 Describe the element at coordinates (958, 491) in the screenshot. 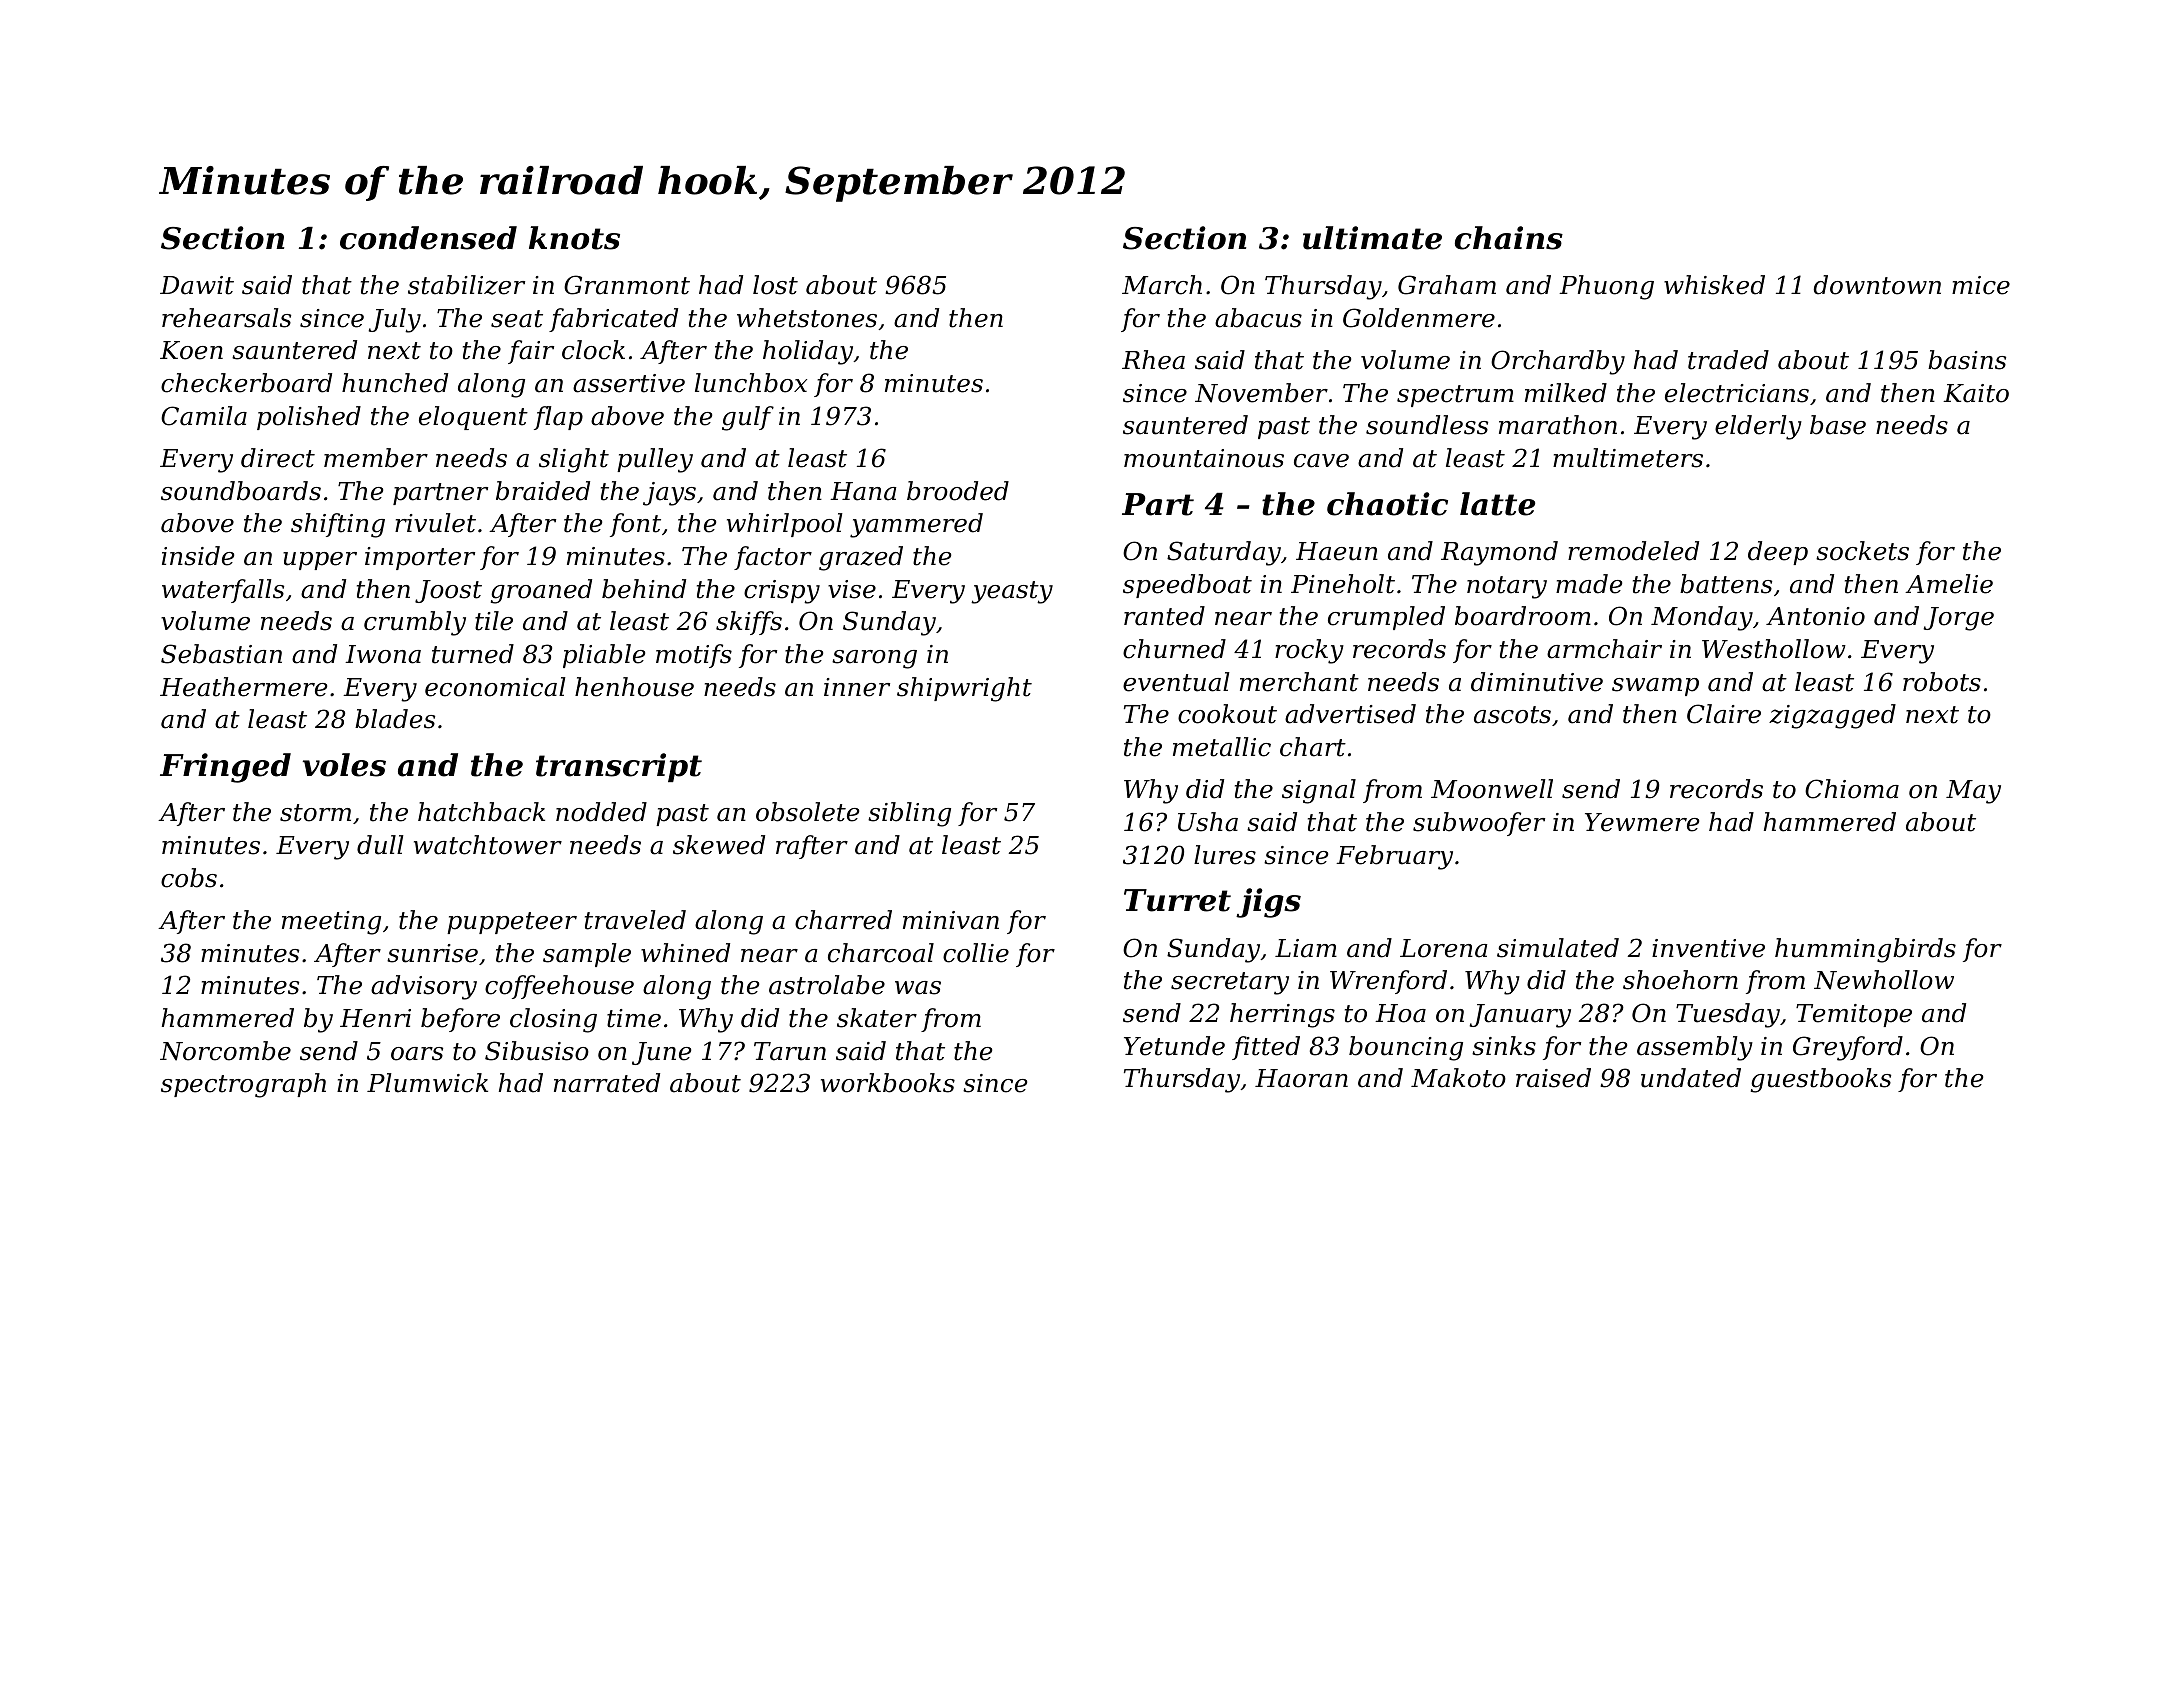

I see `brooded` at that location.
